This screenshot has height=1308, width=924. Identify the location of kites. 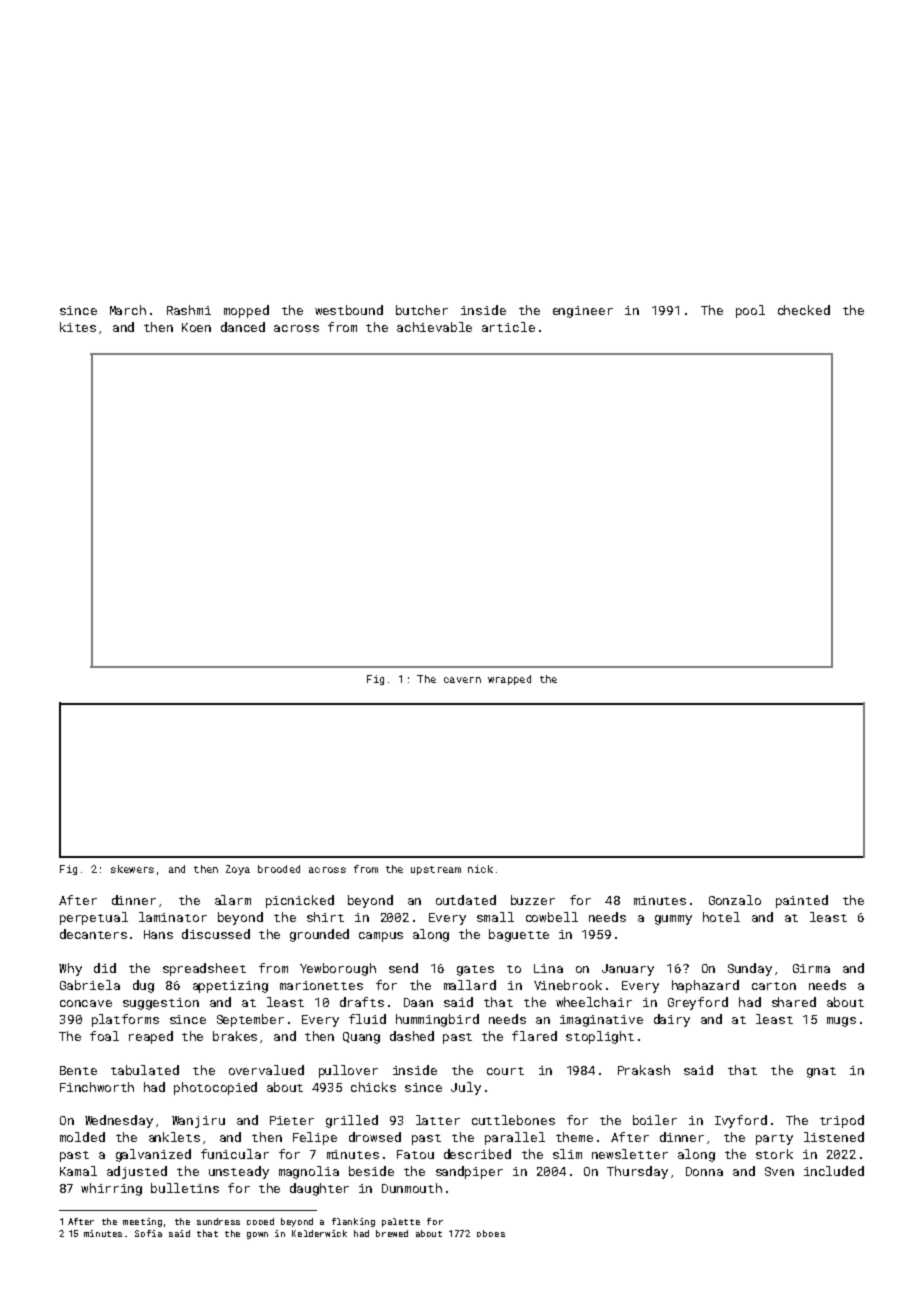
(78, 327).
